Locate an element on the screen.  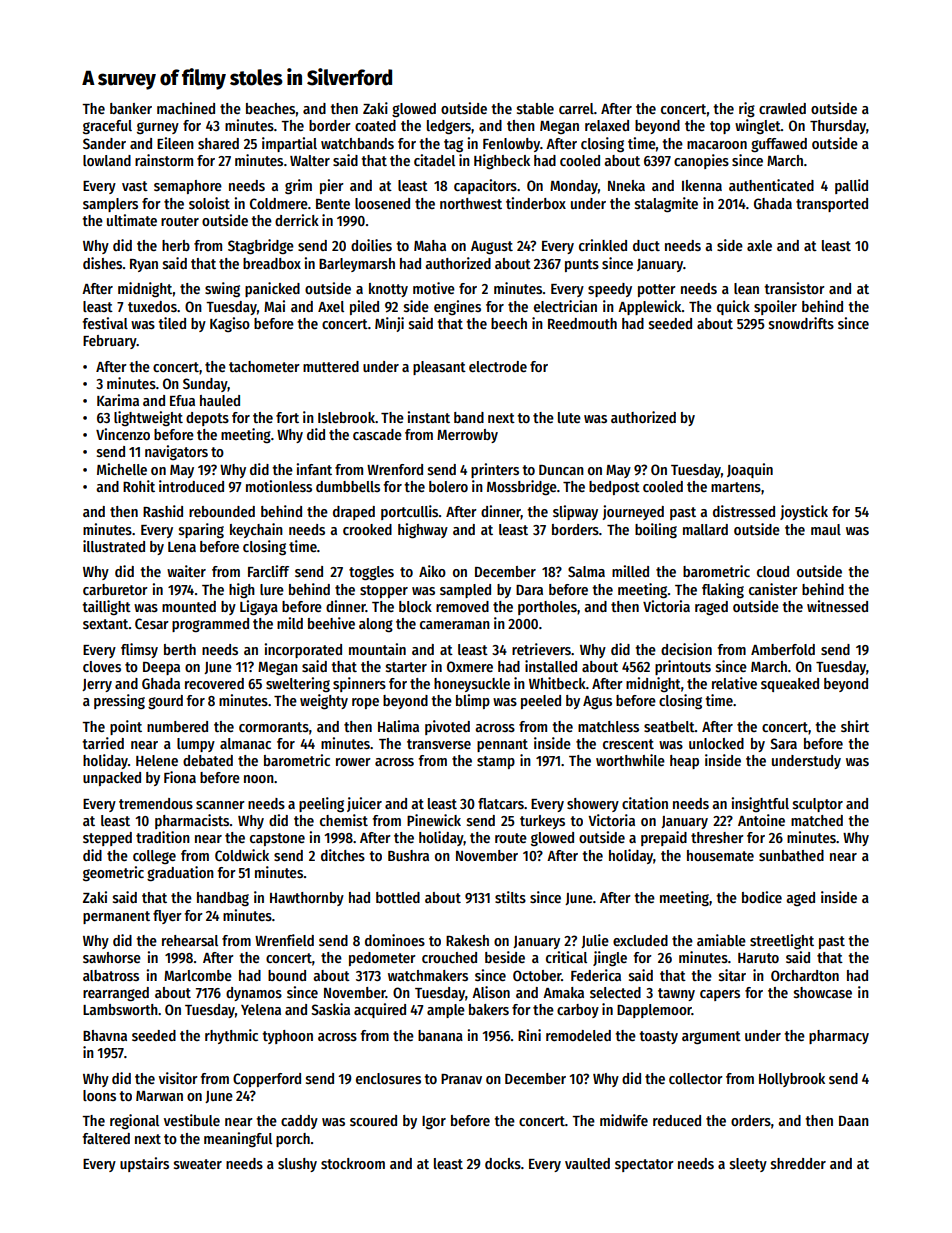
pennant is located at coordinates (502, 745).
